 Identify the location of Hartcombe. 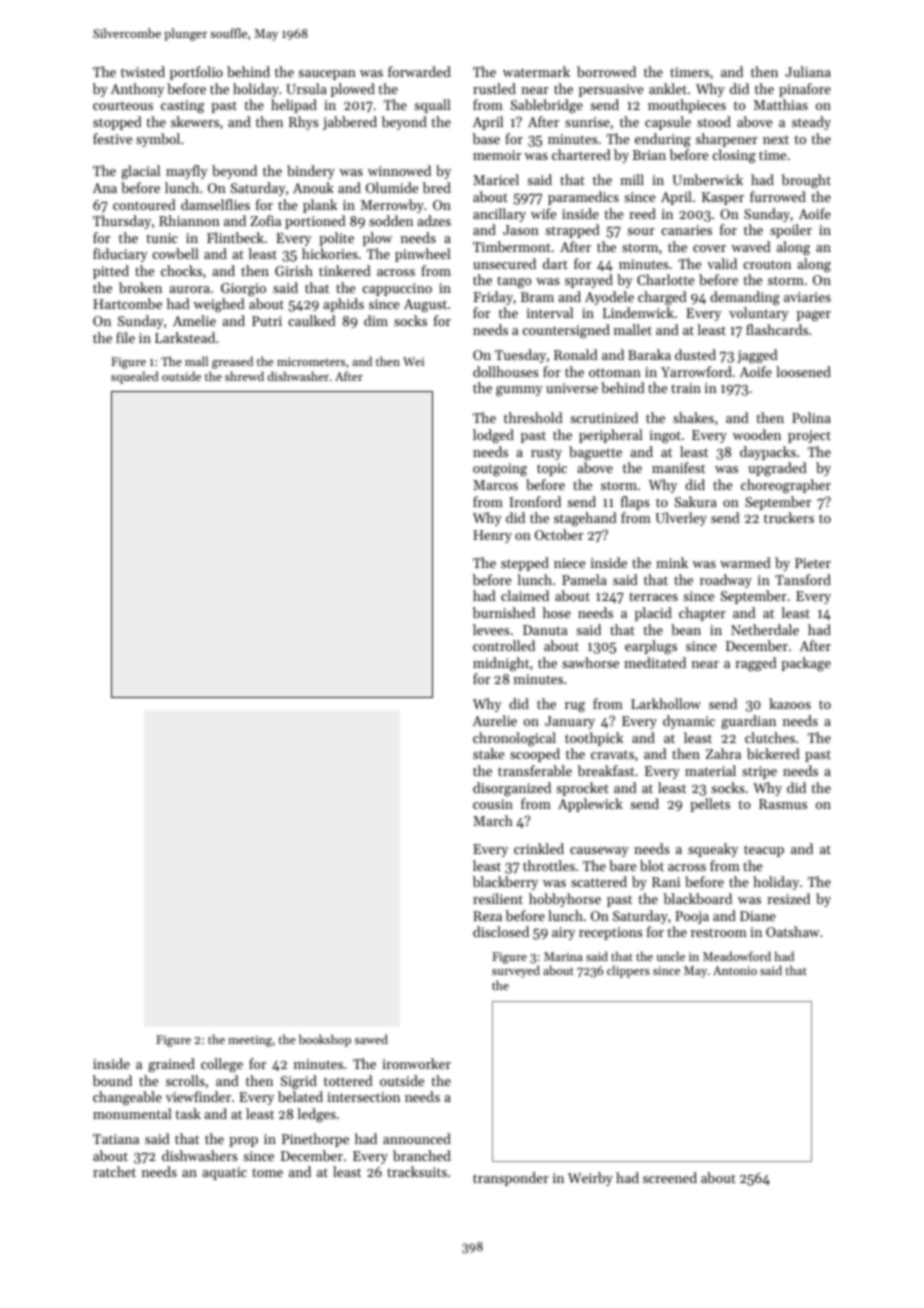
(127, 303).
